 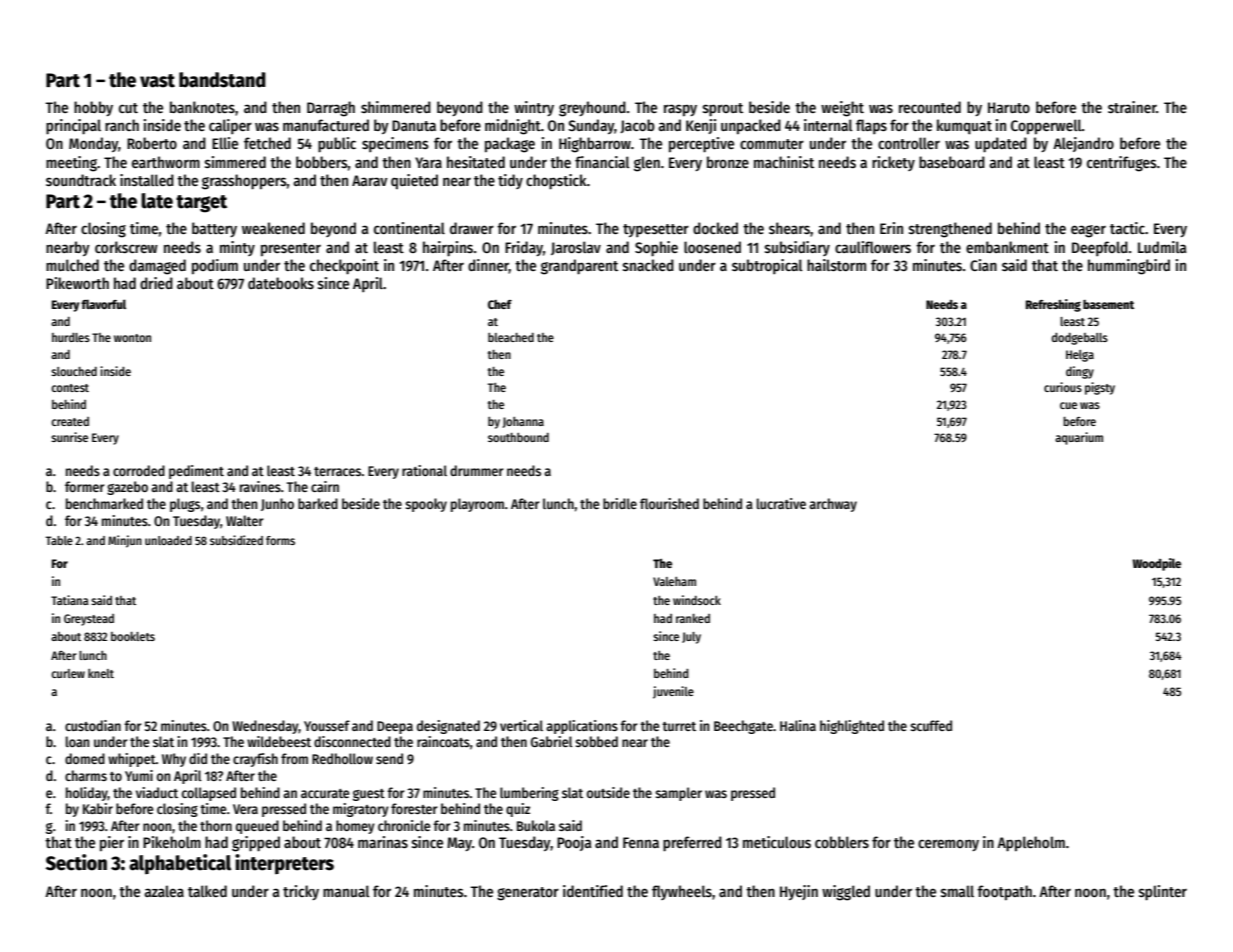 I want to click on bobbers, so click(x=322, y=162).
